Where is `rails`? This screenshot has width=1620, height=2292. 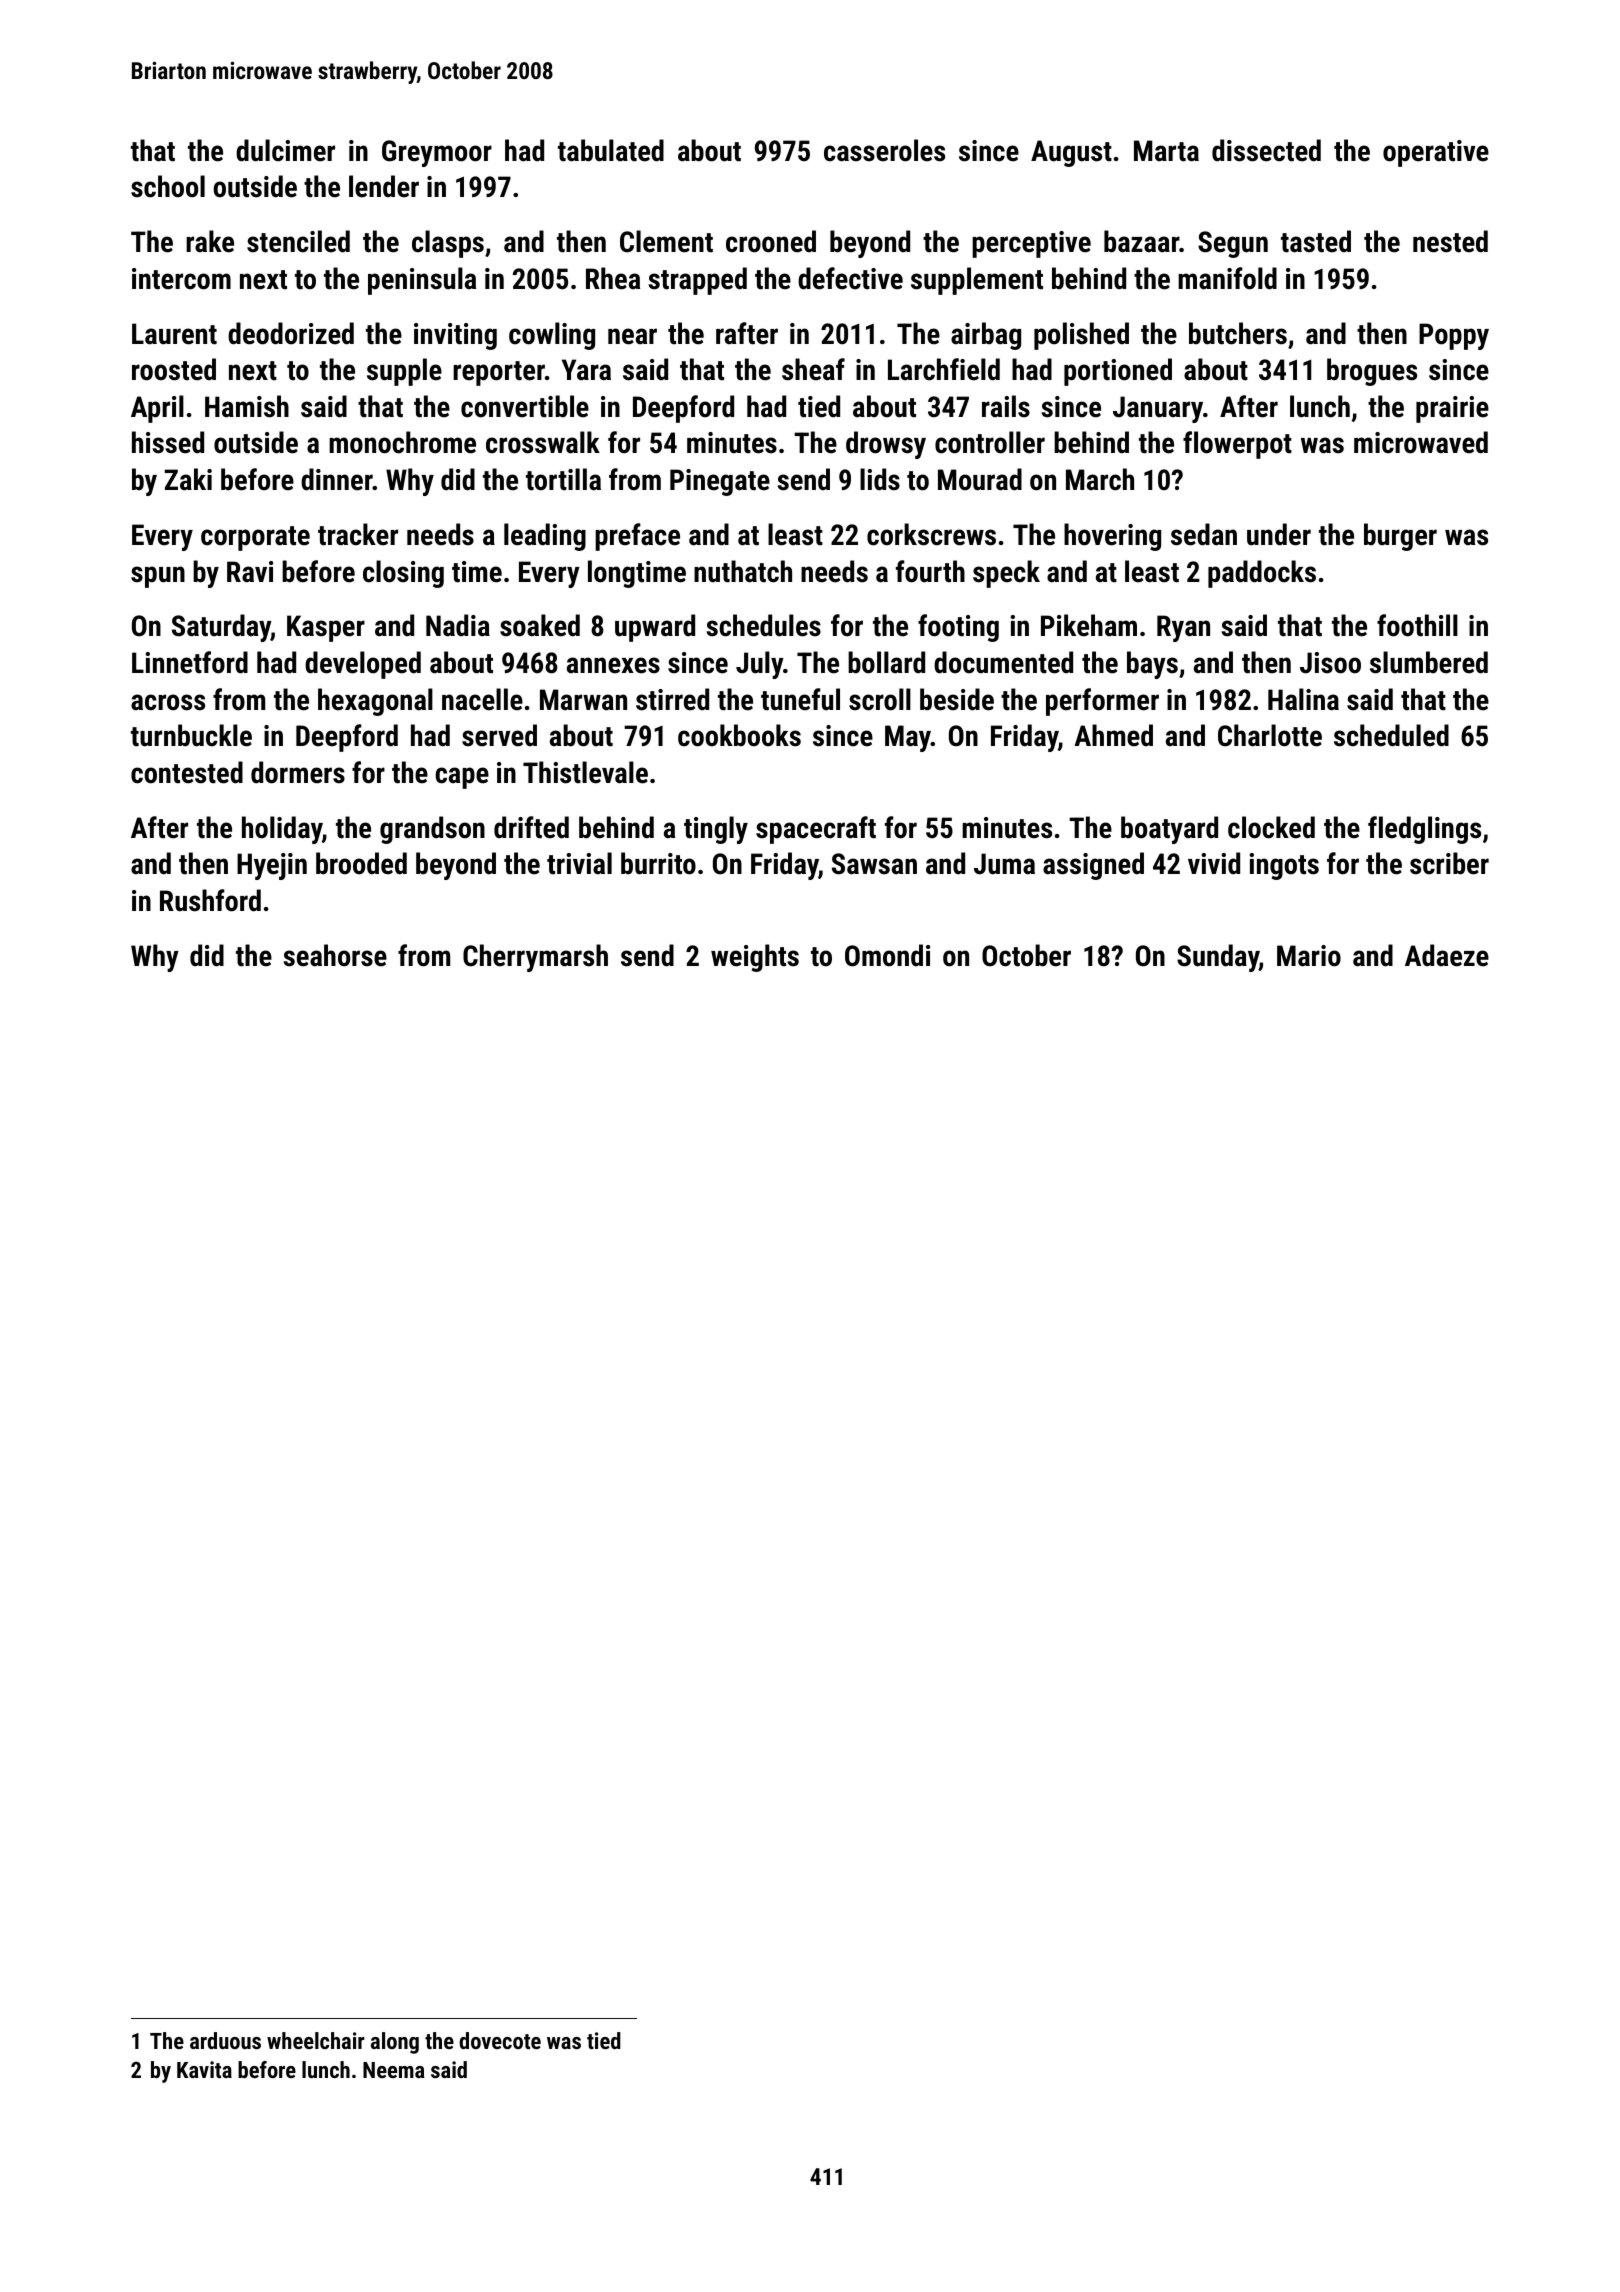 rails is located at coordinates (1006, 406).
